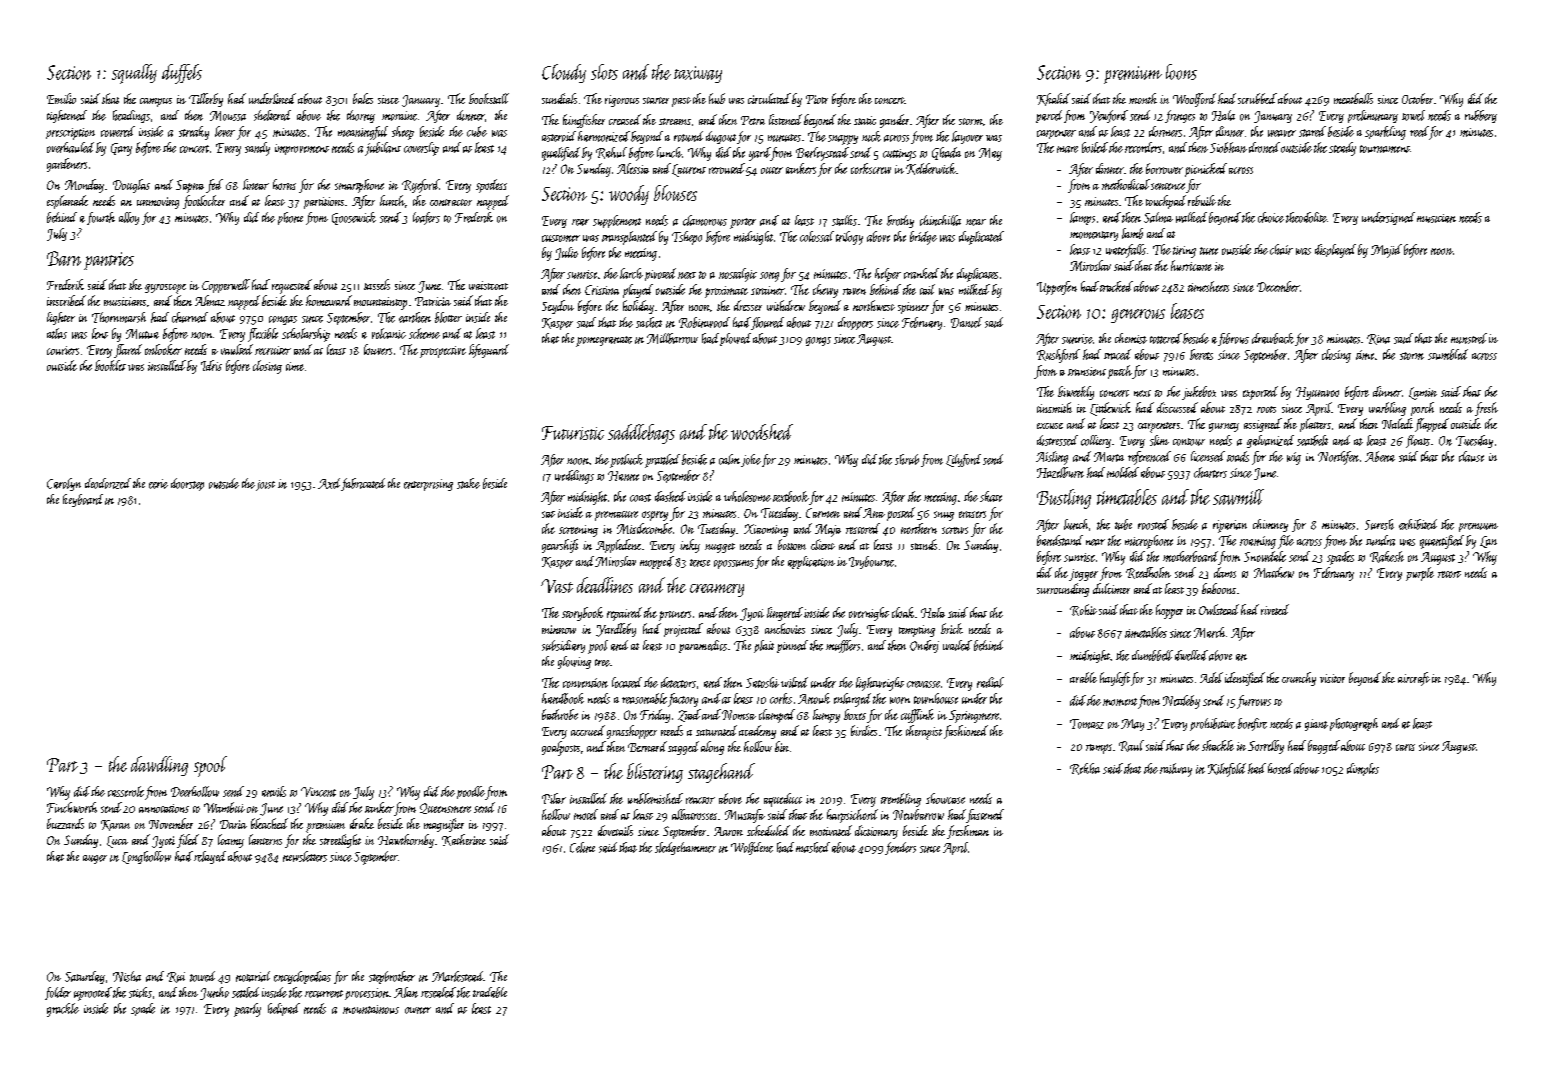  What do you see at coordinates (363, 98) in the document?
I see `bales` at bounding box center [363, 98].
